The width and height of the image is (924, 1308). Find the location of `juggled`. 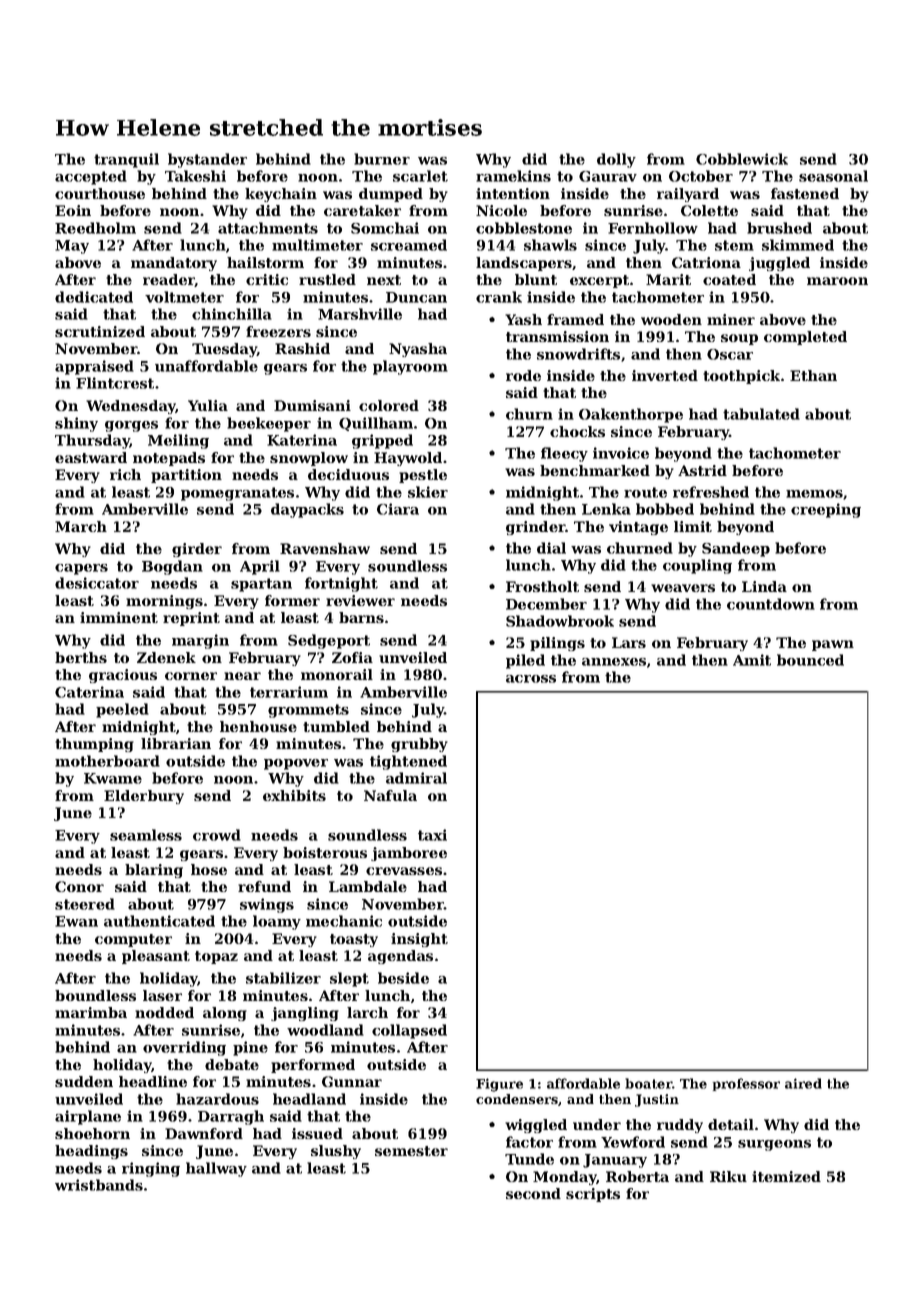

juggled is located at coordinates (779, 264).
